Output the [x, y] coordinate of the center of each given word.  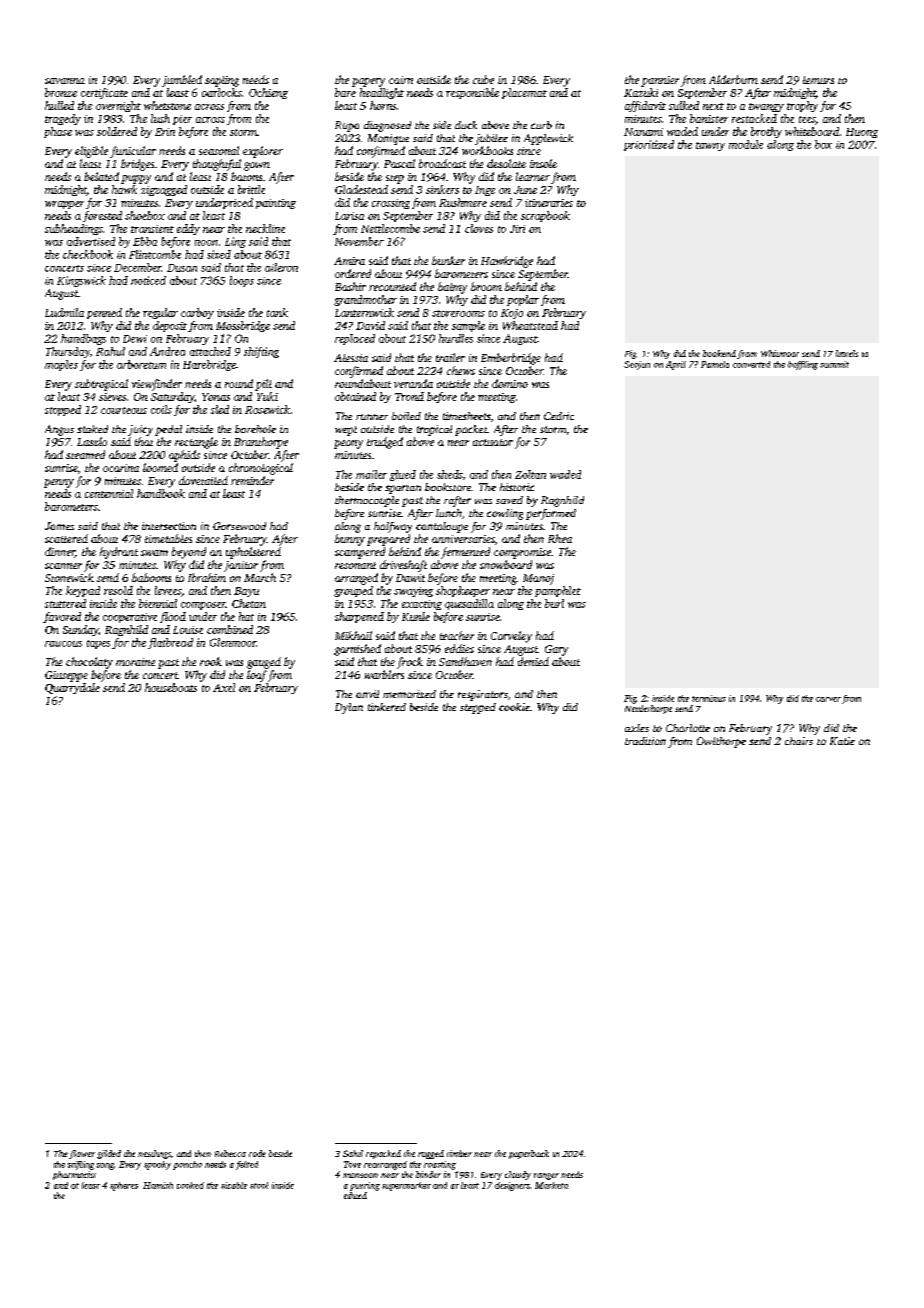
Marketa [551, 1185]
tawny [710, 146]
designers [512, 1186]
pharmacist [74, 1175]
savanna [65, 81]
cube [483, 79]
